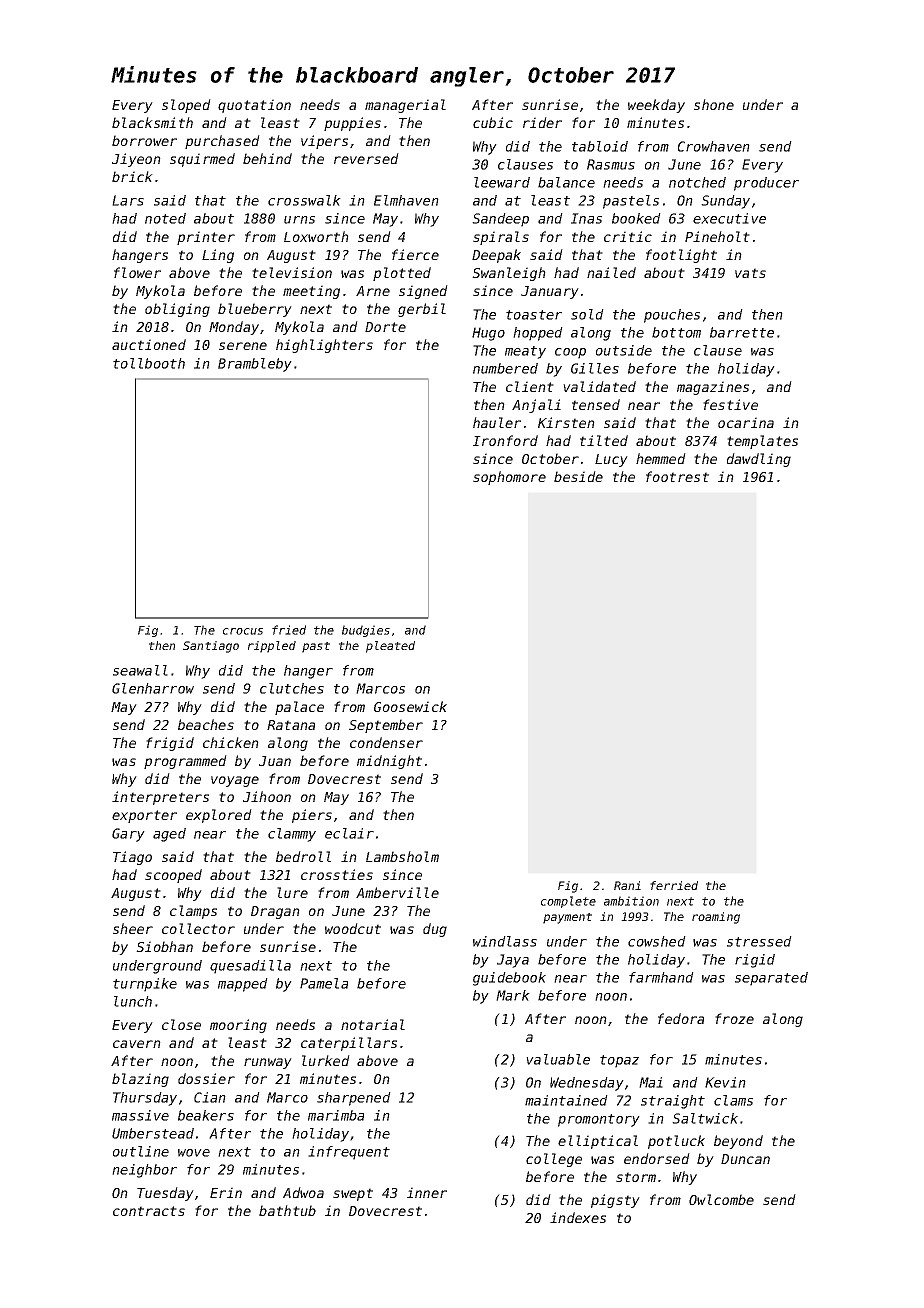  Describe the element at coordinates (137, 1044) in the screenshot. I see `cavern` at that location.
